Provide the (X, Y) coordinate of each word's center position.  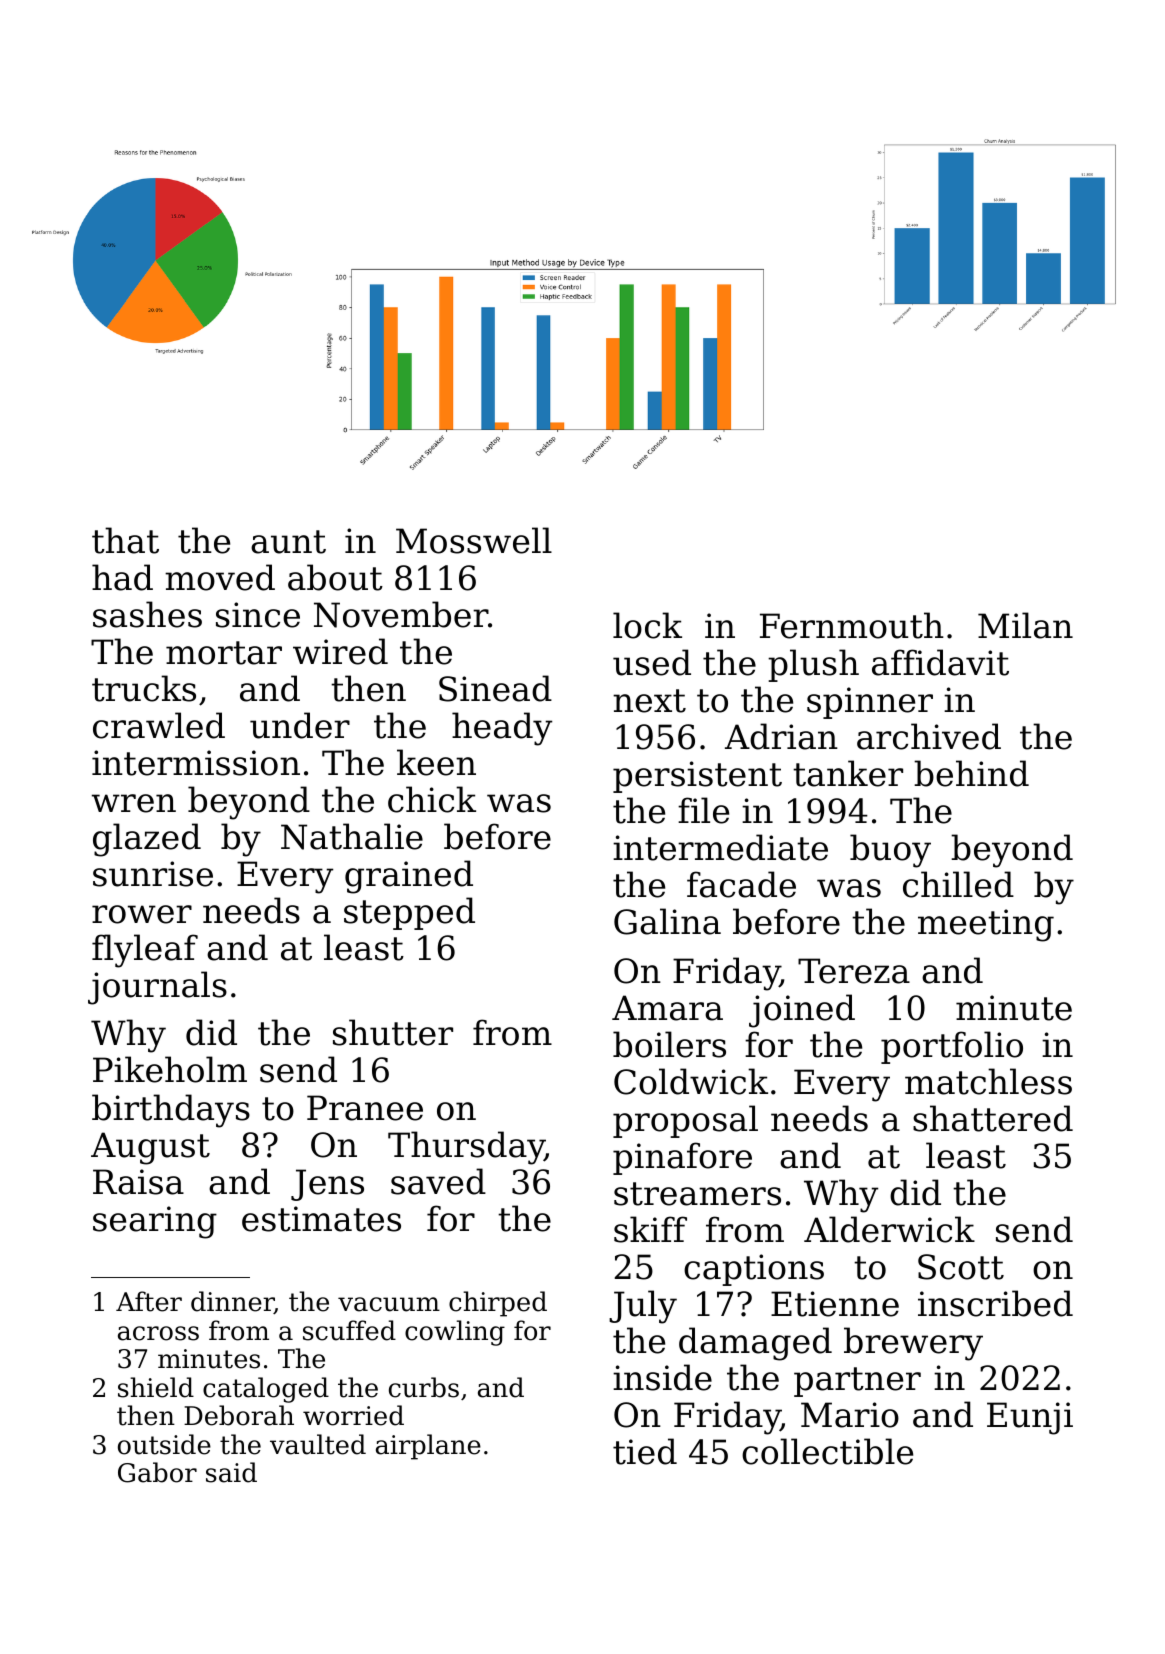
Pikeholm (170, 1069)
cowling (455, 1333)
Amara (667, 1008)
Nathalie (352, 836)
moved (220, 577)
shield (156, 1387)
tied (645, 1451)
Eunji (1030, 1418)
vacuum (389, 1304)
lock (647, 625)
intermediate (720, 847)
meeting (986, 925)
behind (971, 773)
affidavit (940, 662)
